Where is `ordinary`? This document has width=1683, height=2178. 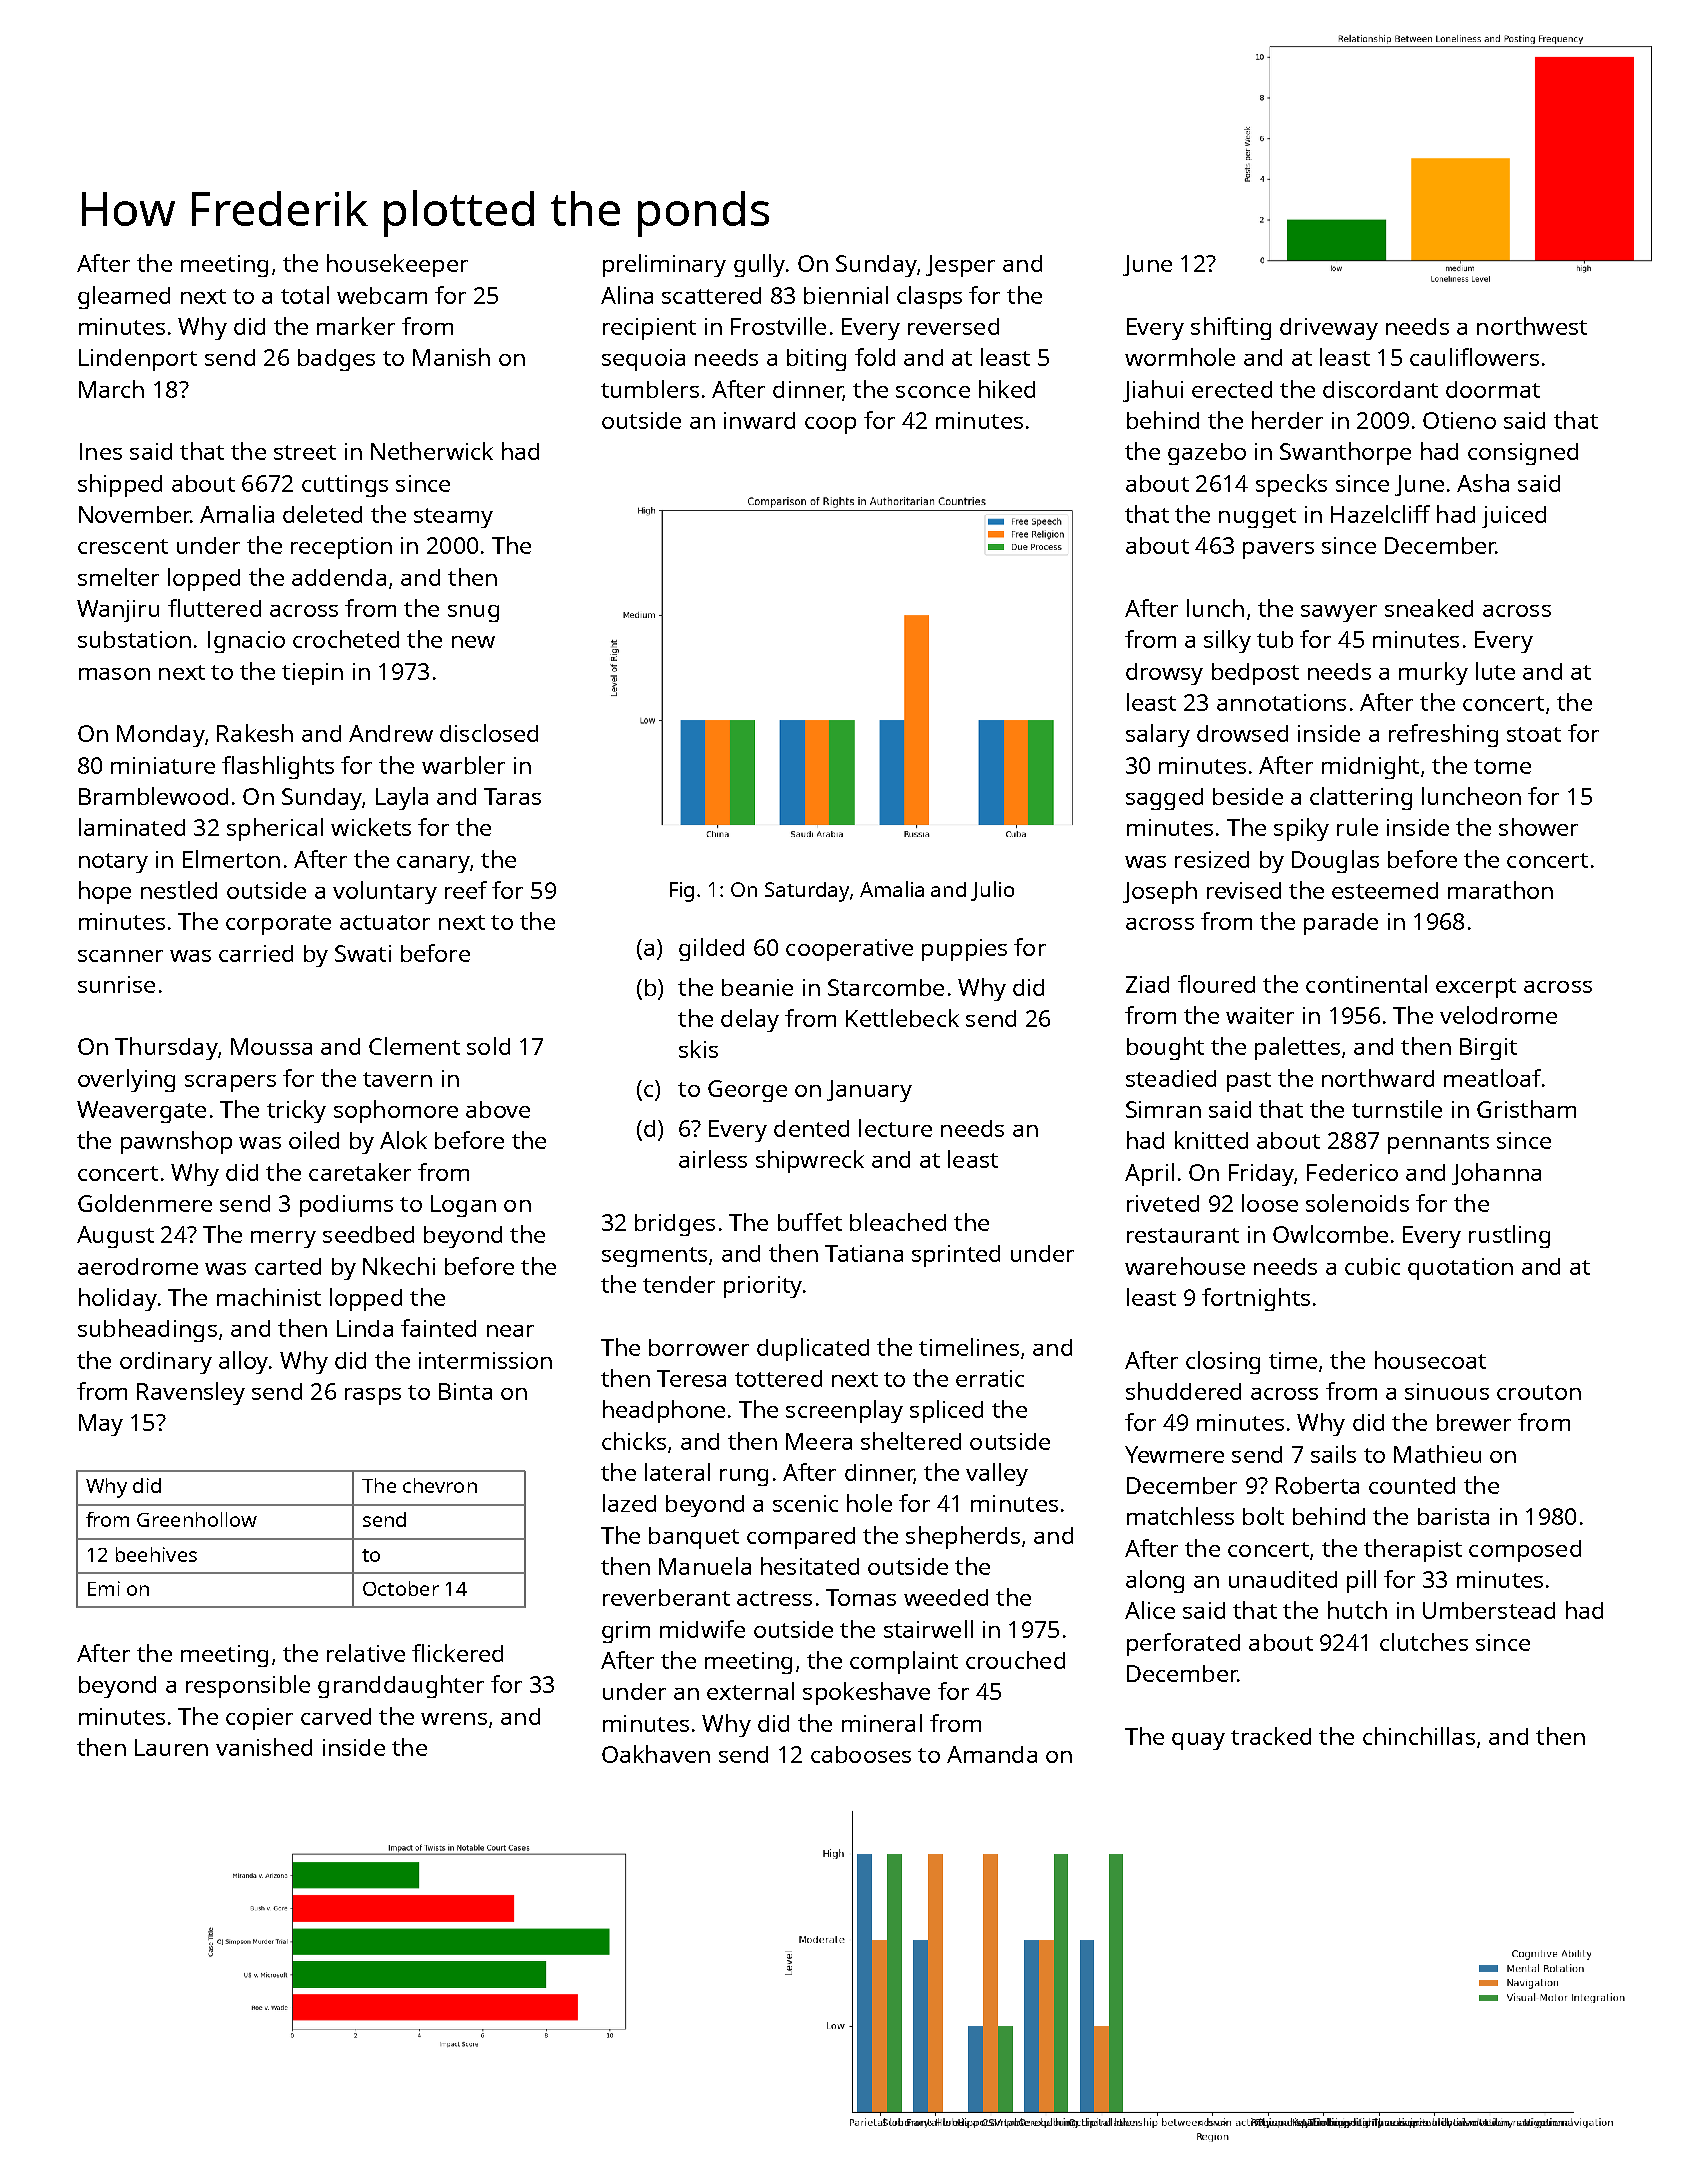
ordinary is located at coordinates (166, 1363).
